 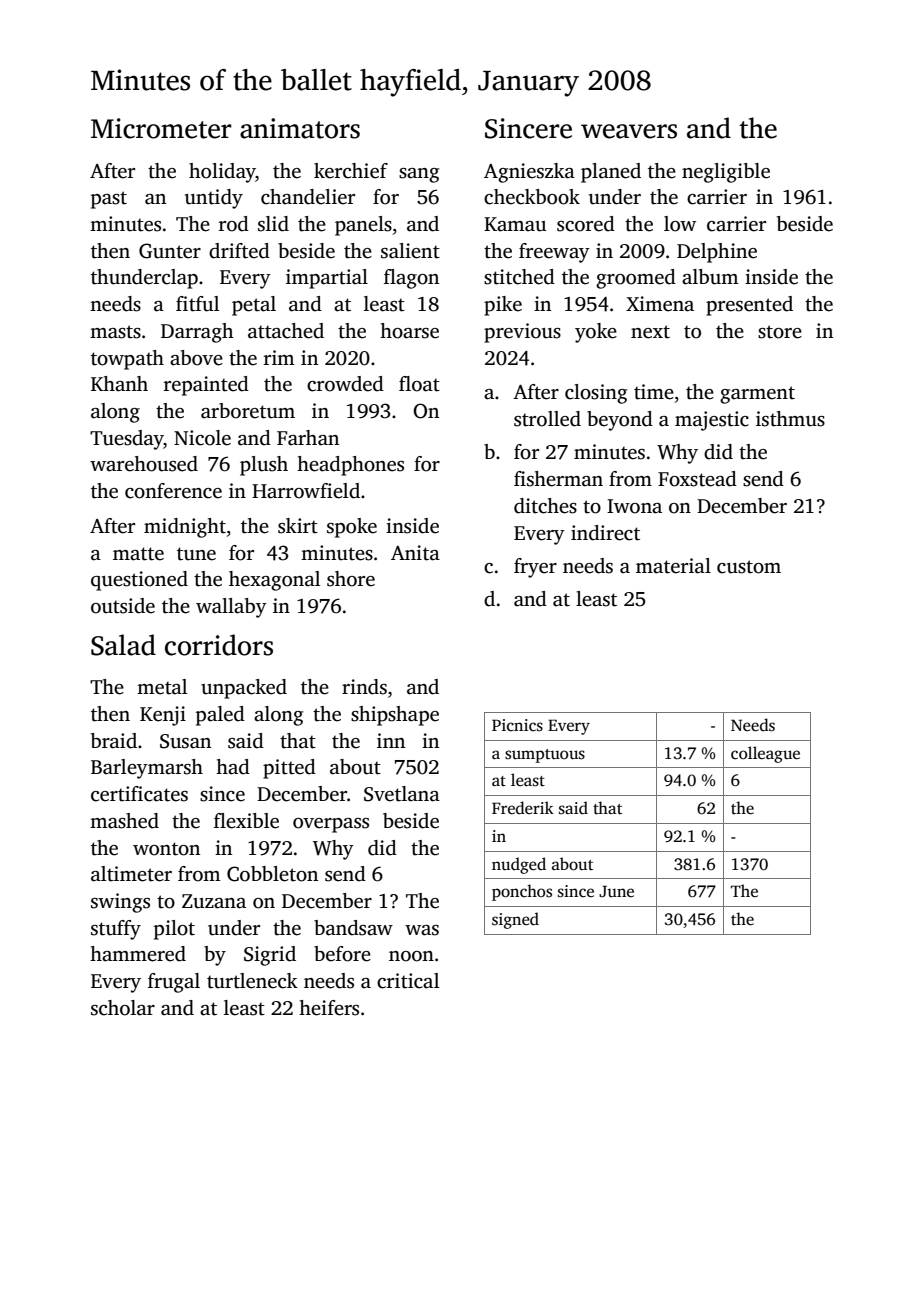 What do you see at coordinates (726, 173) in the document?
I see `negligible` at bounding box center [726, 173].
